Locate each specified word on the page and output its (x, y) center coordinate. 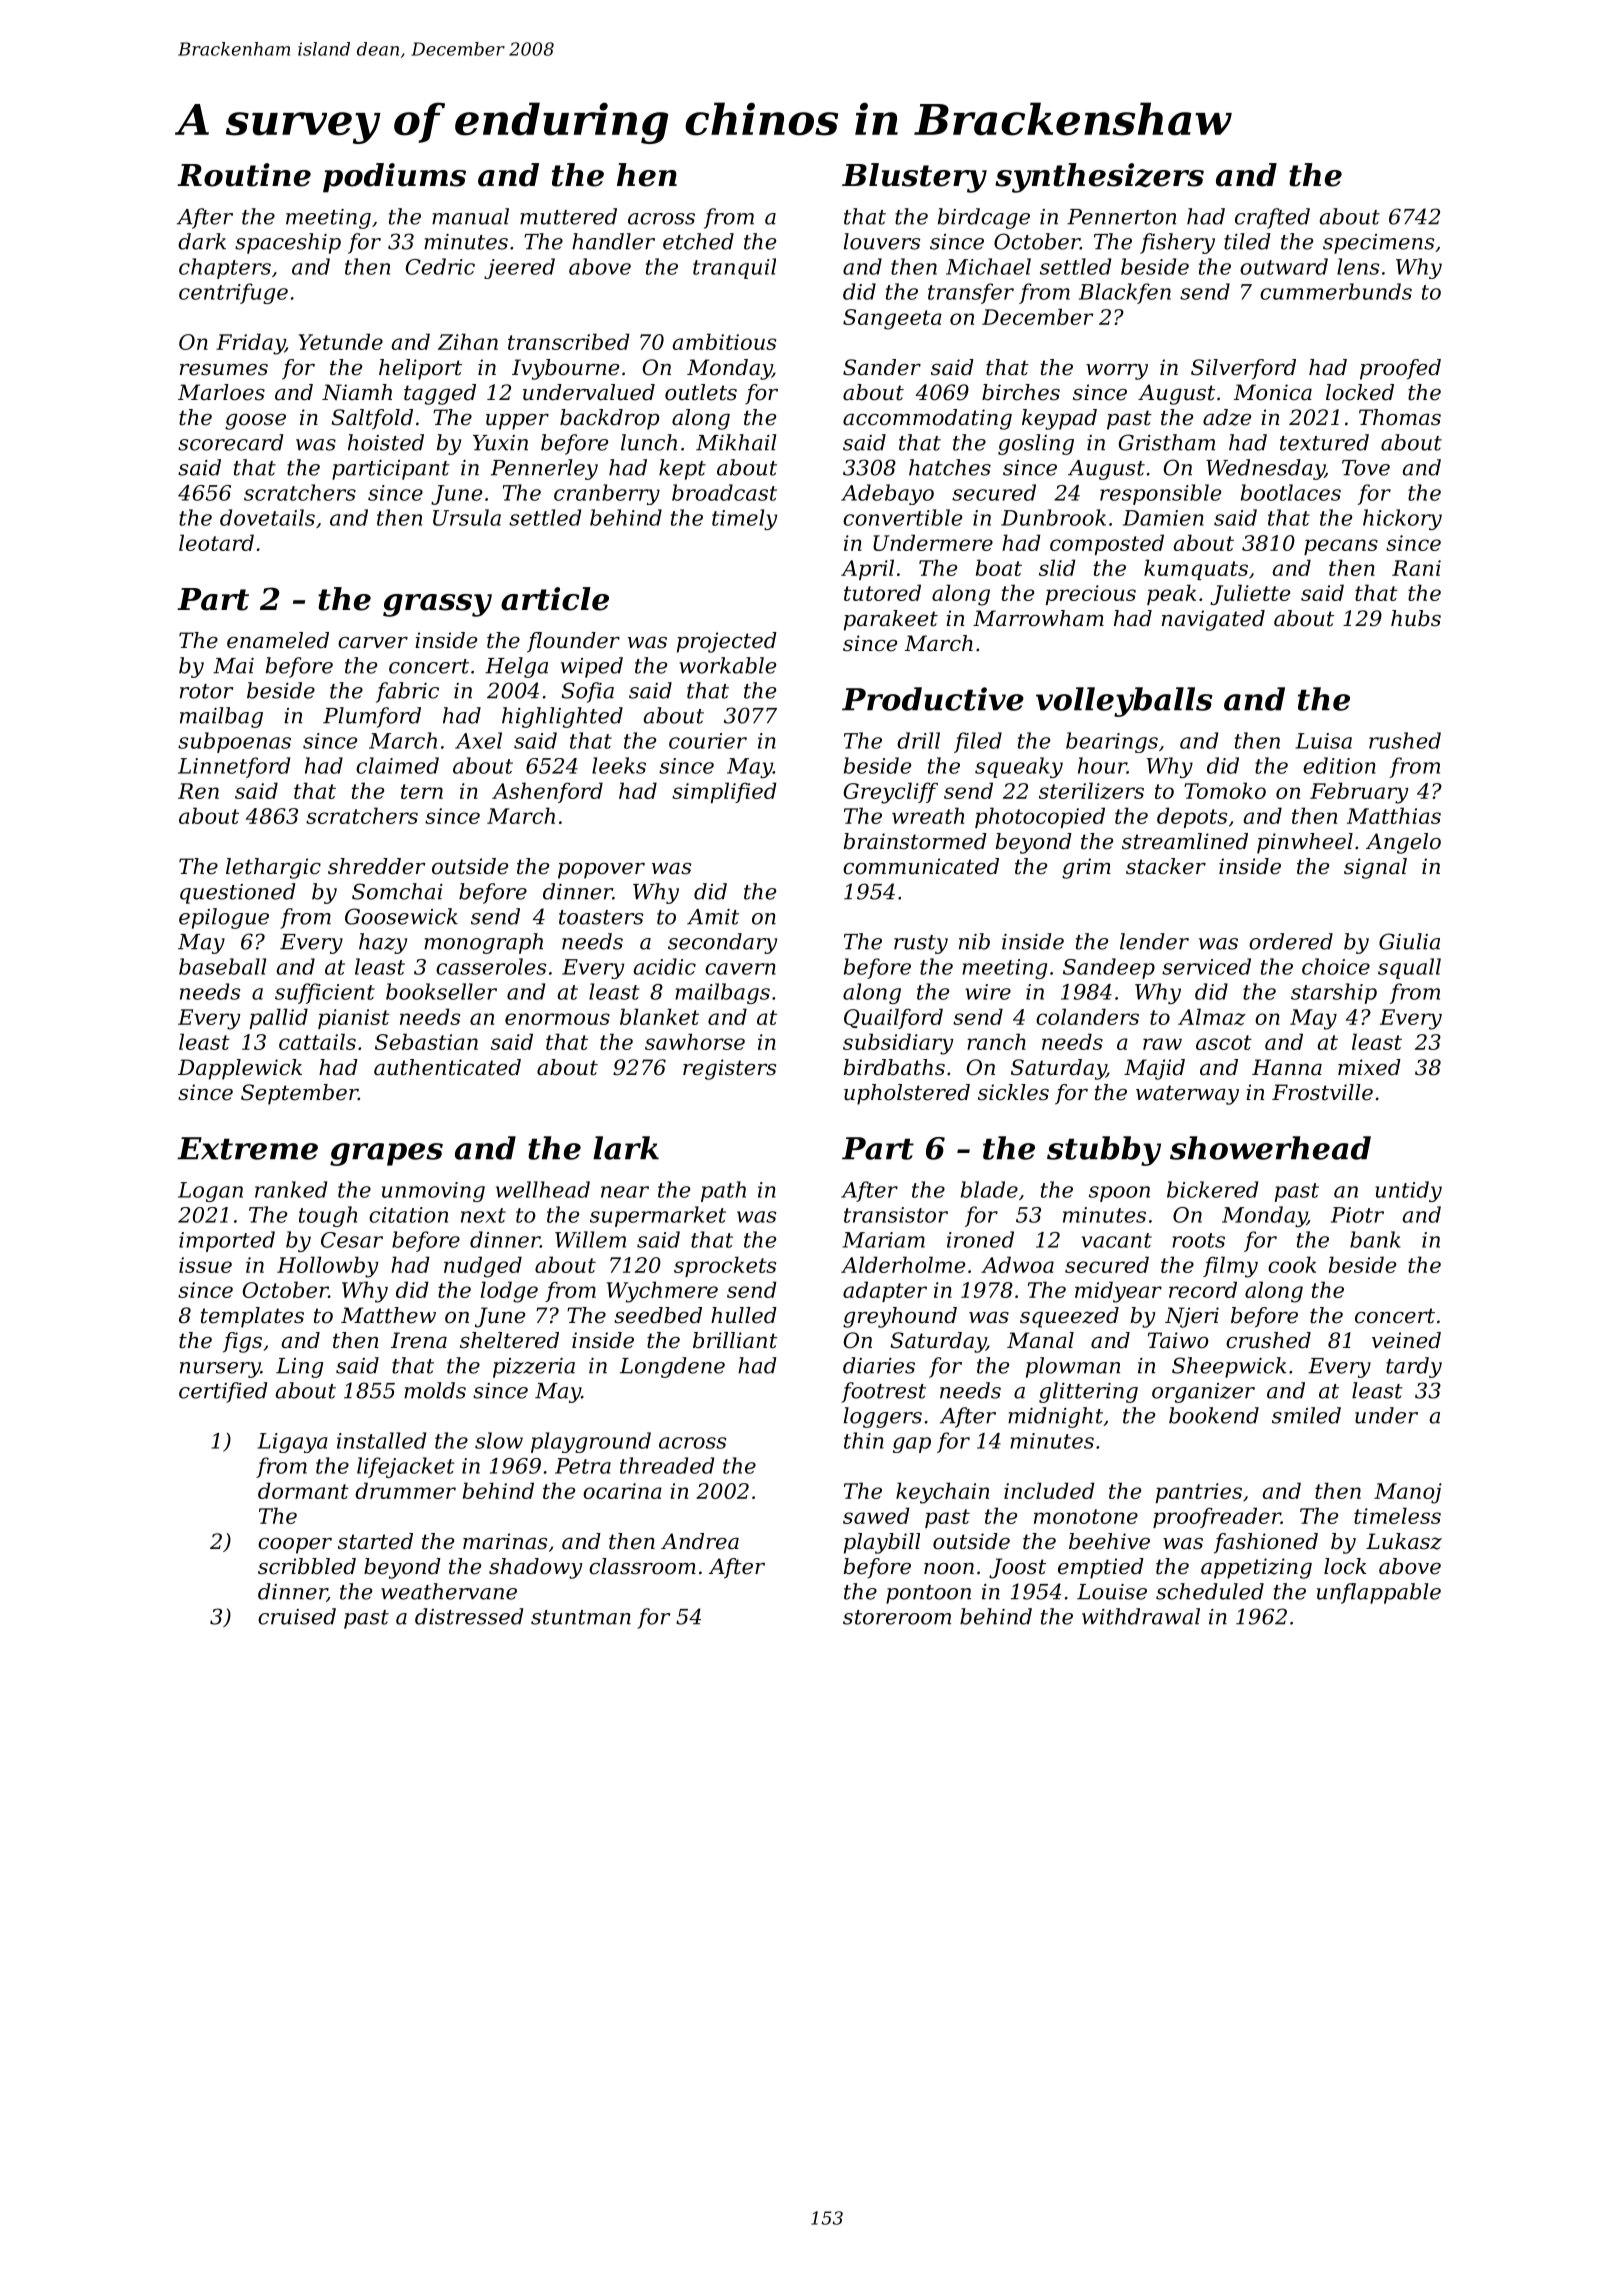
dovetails (267, 517)
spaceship (288, 243)
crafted (1272, 218)
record (1203, 1289)
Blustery (914, 178)
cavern (740, 969)
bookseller (441, 991)
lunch (649, 442)
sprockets (725, 1266)
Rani (1416, 568)
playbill (882, 1543)
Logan (210, 1192)
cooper (295, 1546)
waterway (1187, 1095)
